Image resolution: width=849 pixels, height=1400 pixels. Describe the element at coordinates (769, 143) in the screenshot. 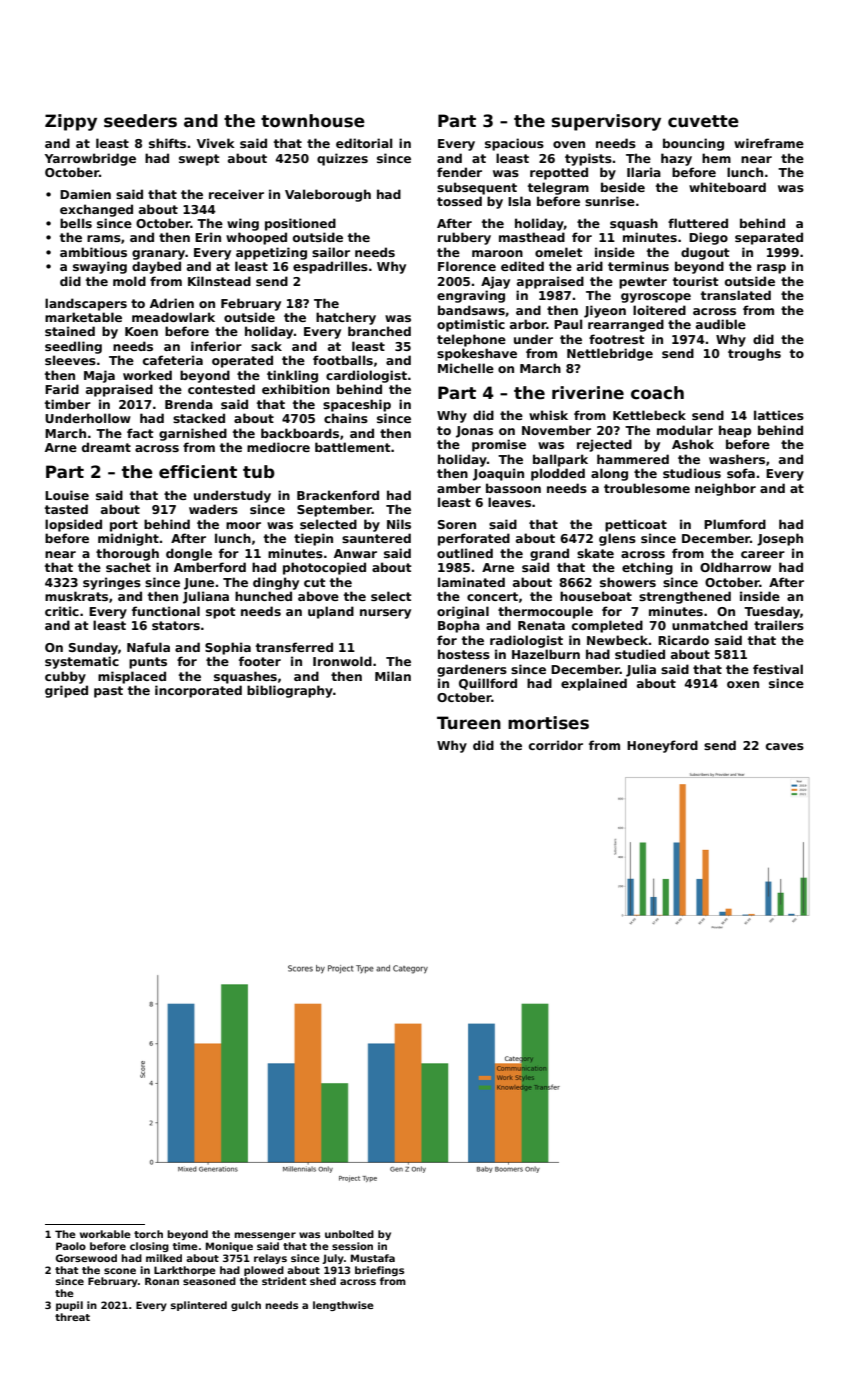

I see `wireframe` at that location.
